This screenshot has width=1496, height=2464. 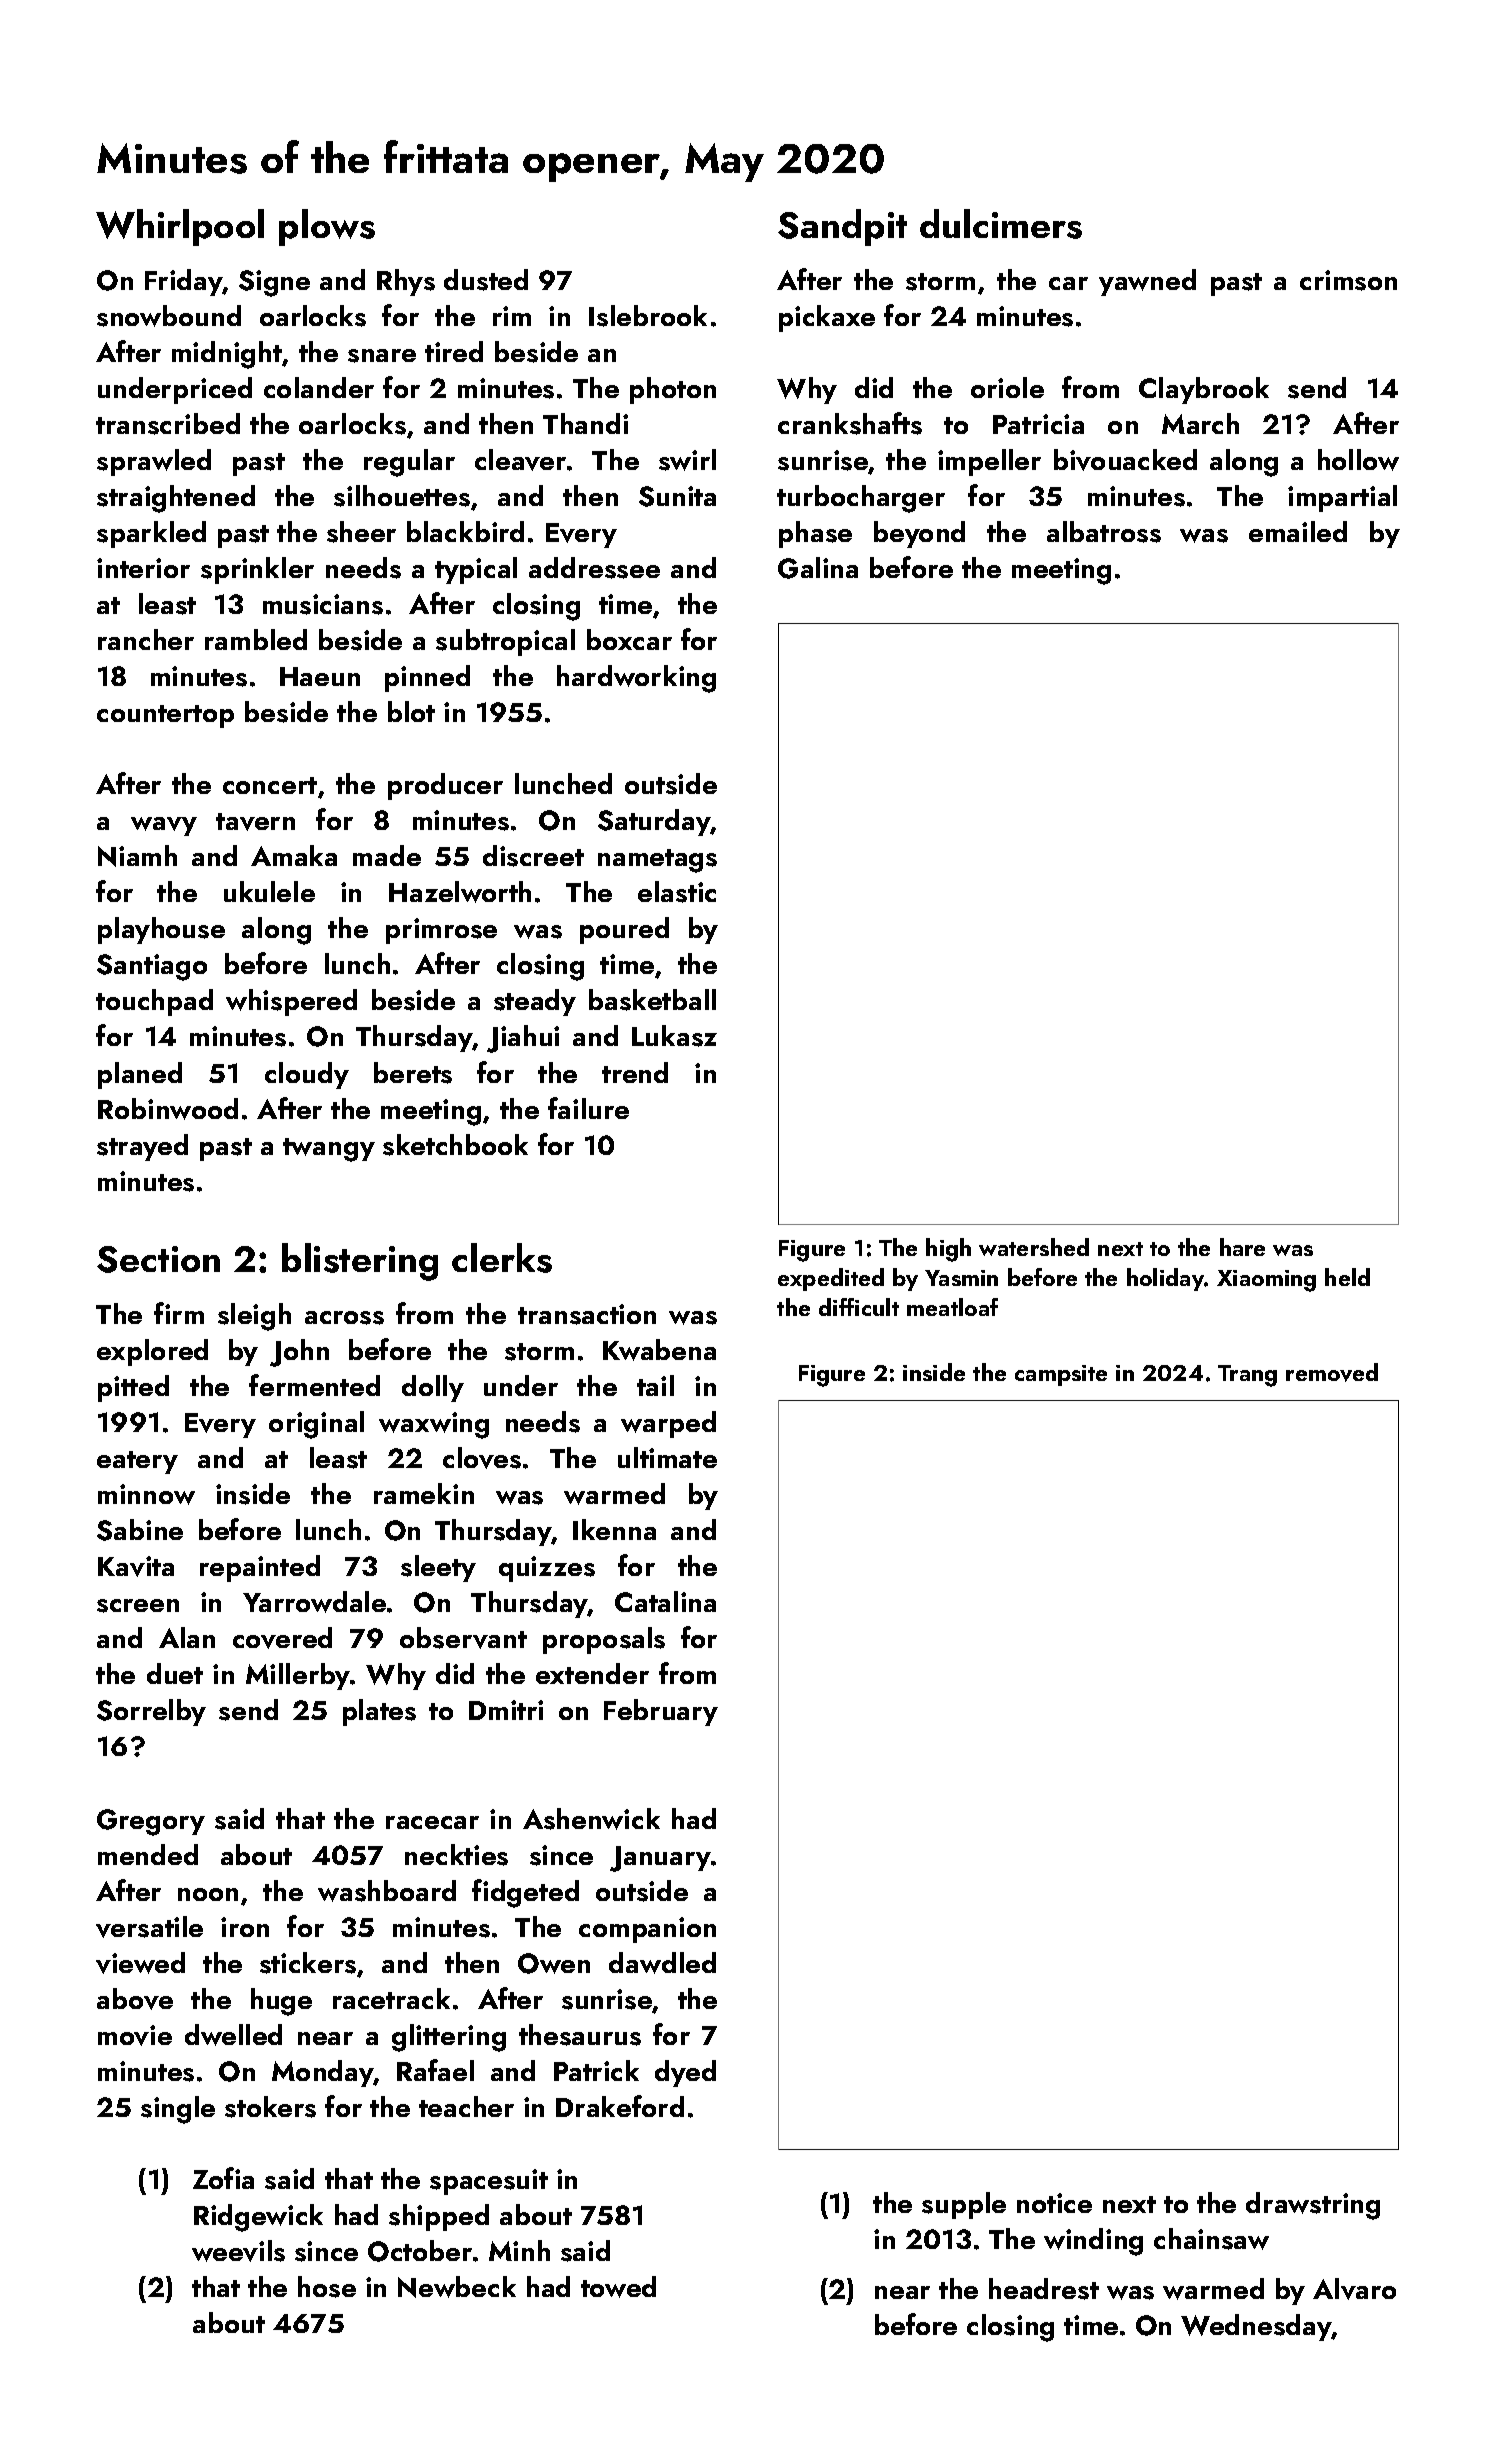 What do you see at coordinates (1313, 2206) in the screenshot?
I see `drawstring` at bounding box center [1313, 2206].
